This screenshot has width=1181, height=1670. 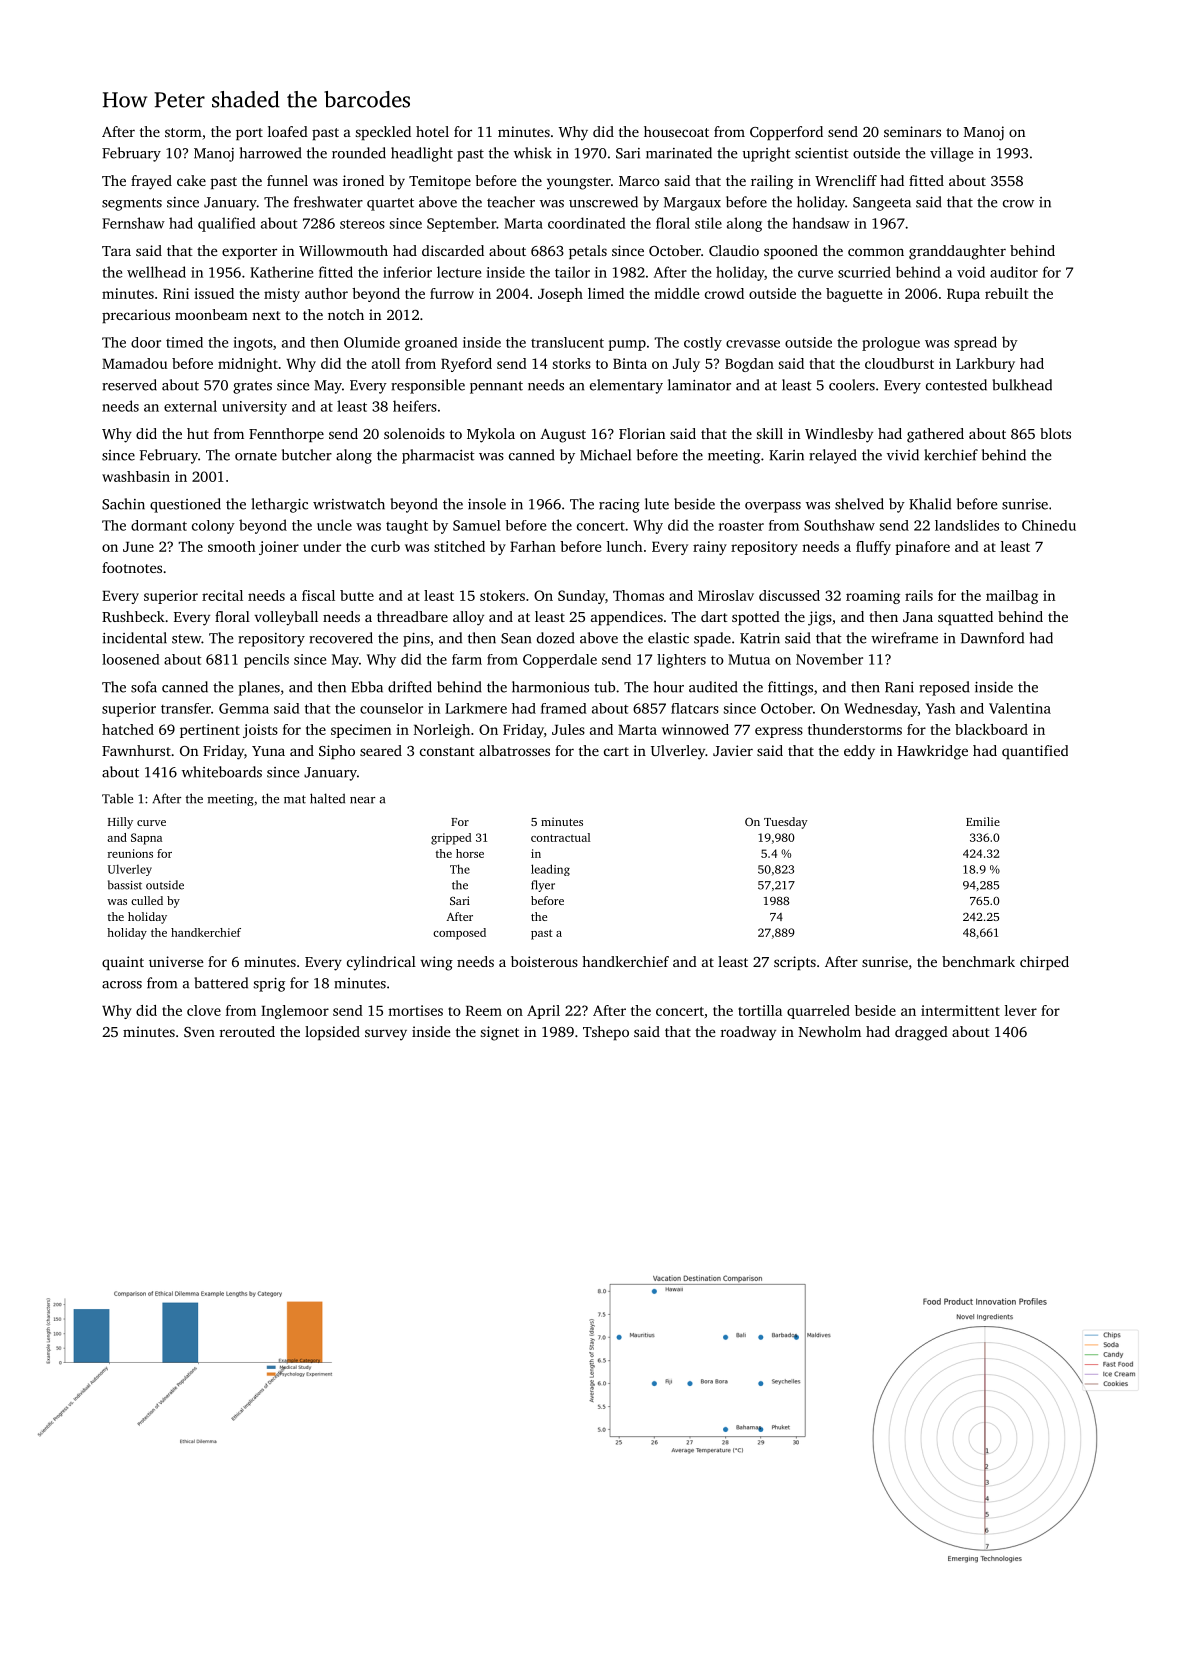 I want to click on halted, so click(x=327, y=798).
